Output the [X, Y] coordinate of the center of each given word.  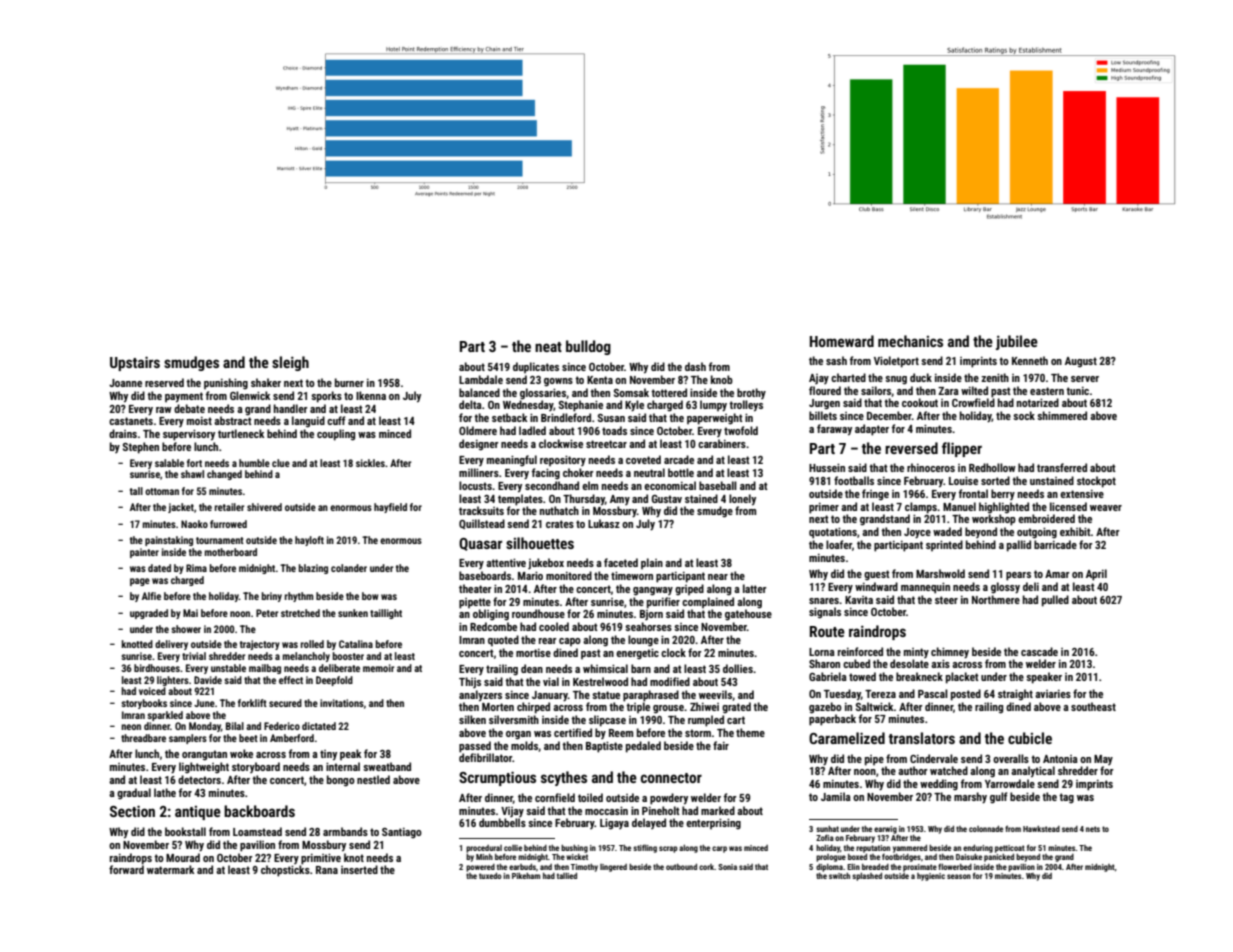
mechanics [910, 341]
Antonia [1060, 759]
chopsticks [285, 871]
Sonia [727, 867]
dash [695, 366]
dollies [738, 668]
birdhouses [157, 668]
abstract [233, 420]
